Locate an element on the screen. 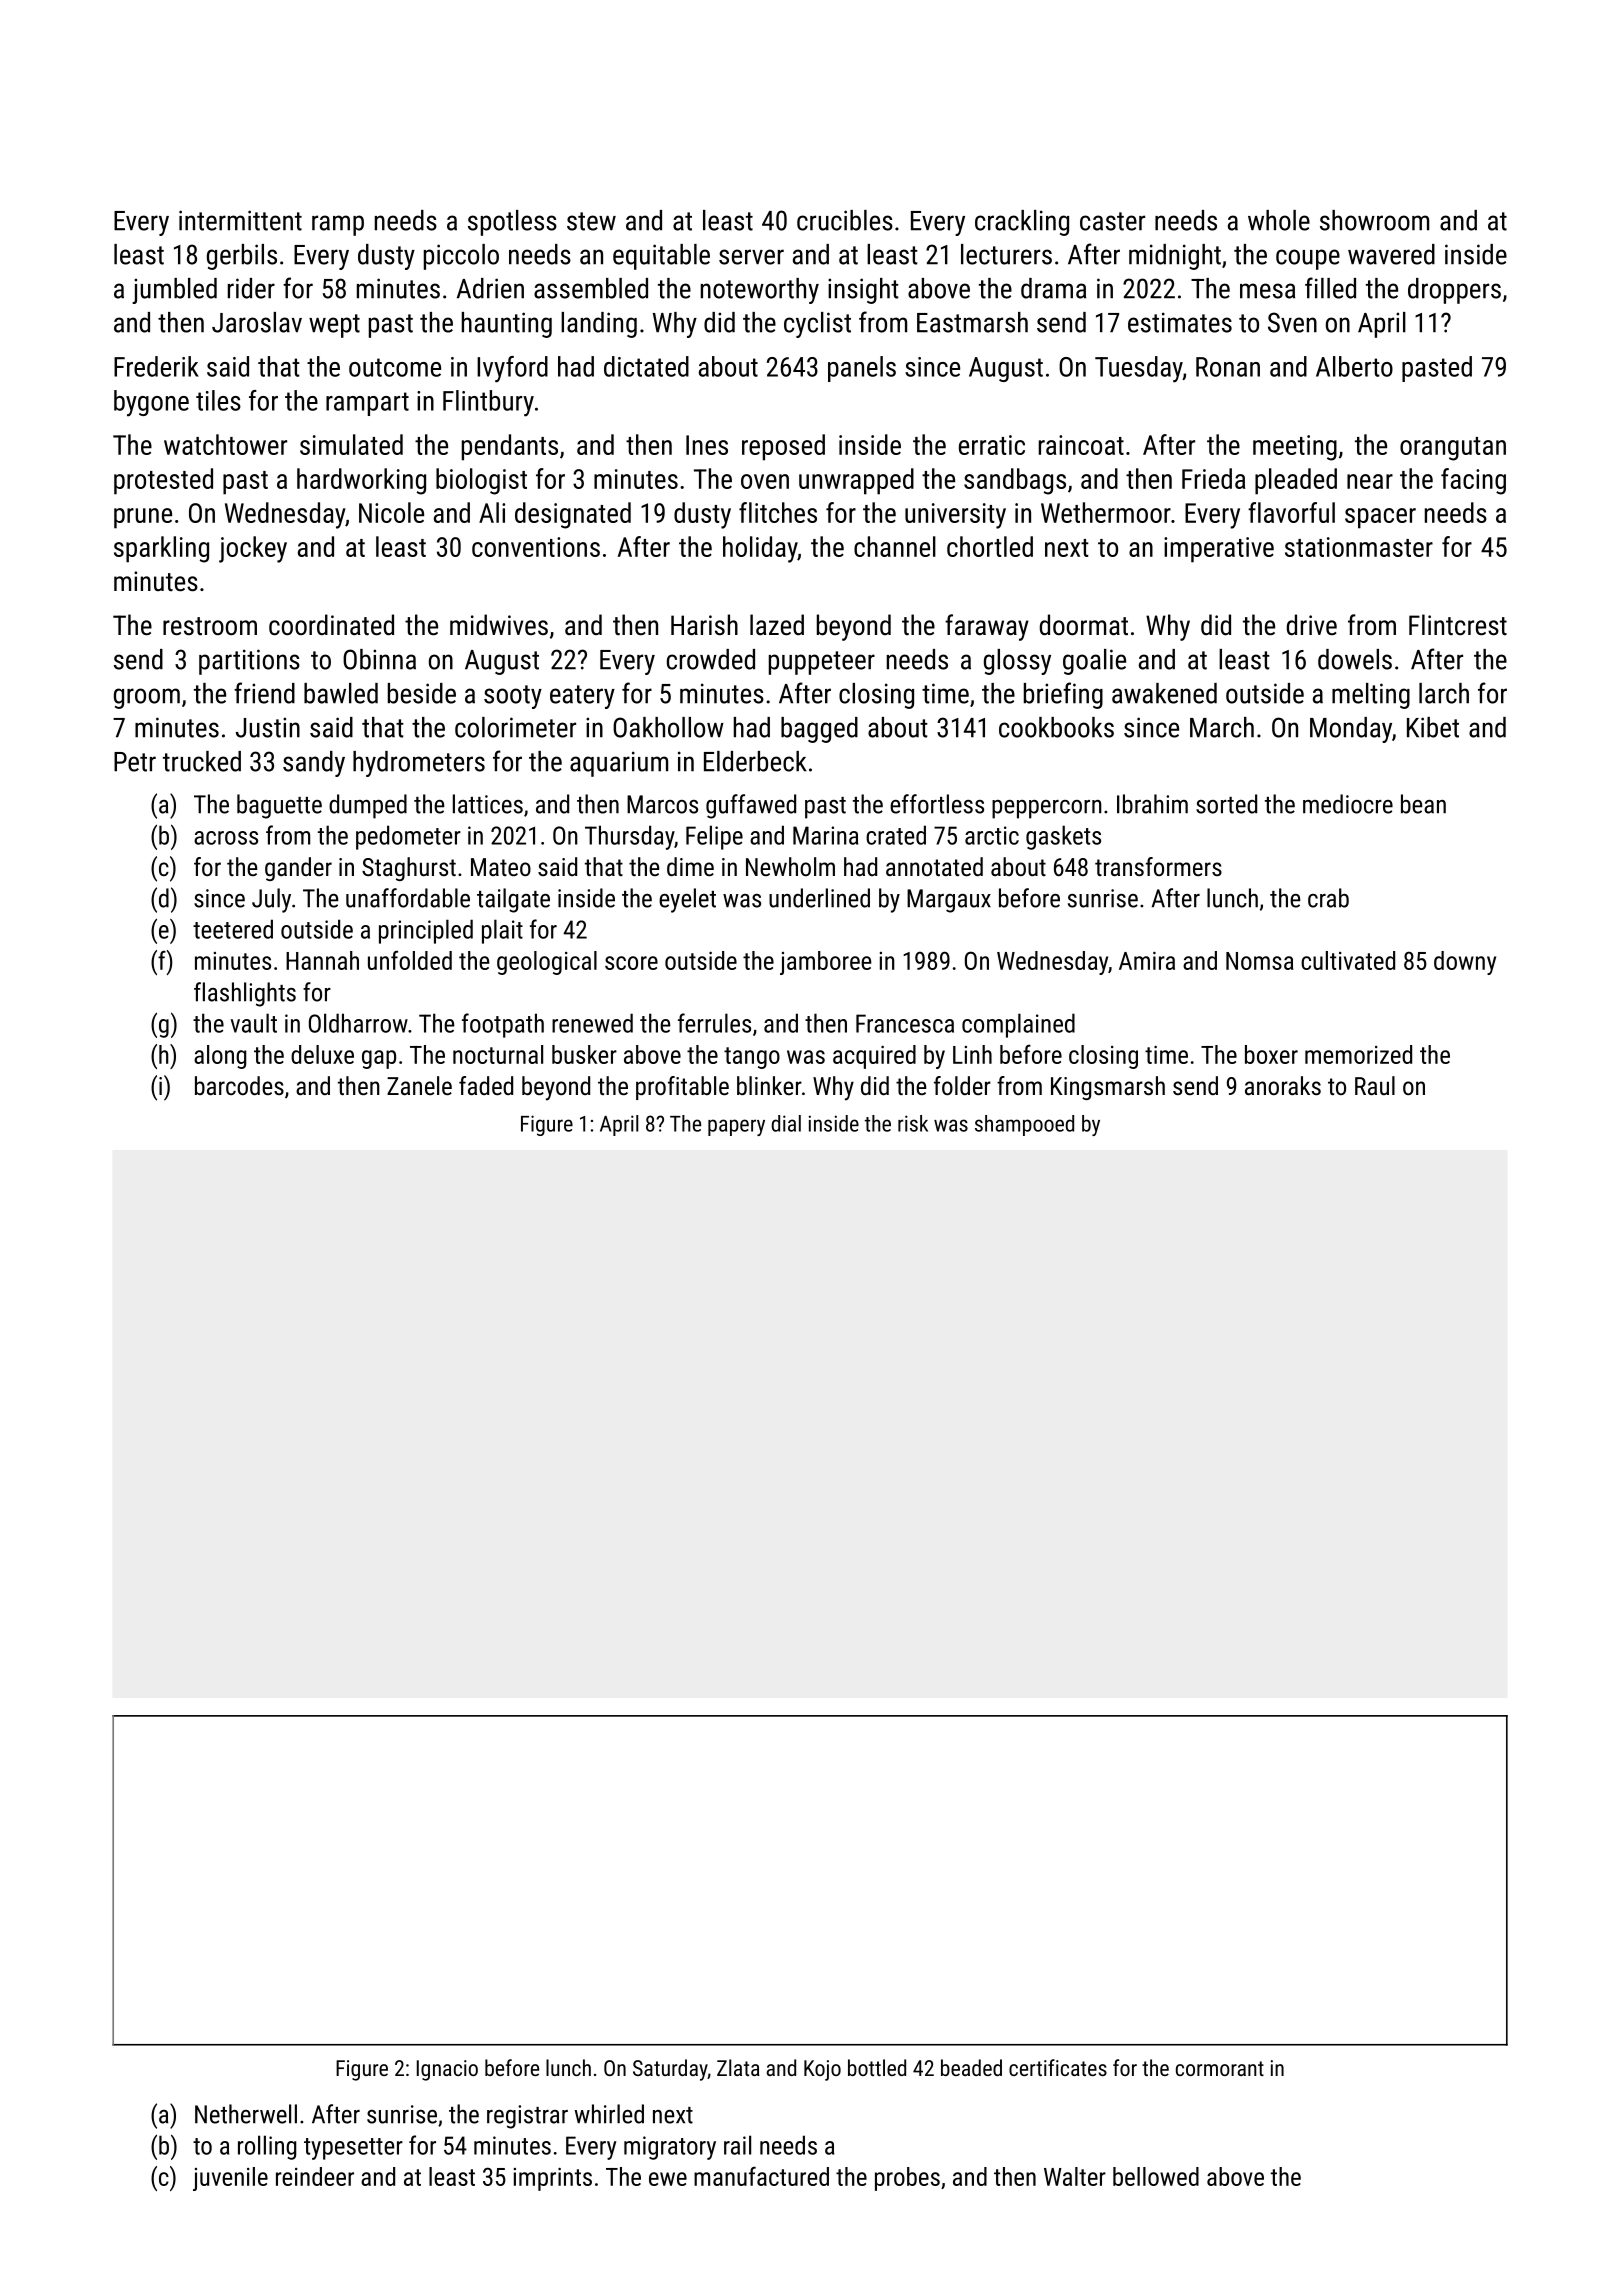 The image size is (1620, 2292). Saturday is located at coordinates (670, 2070).
